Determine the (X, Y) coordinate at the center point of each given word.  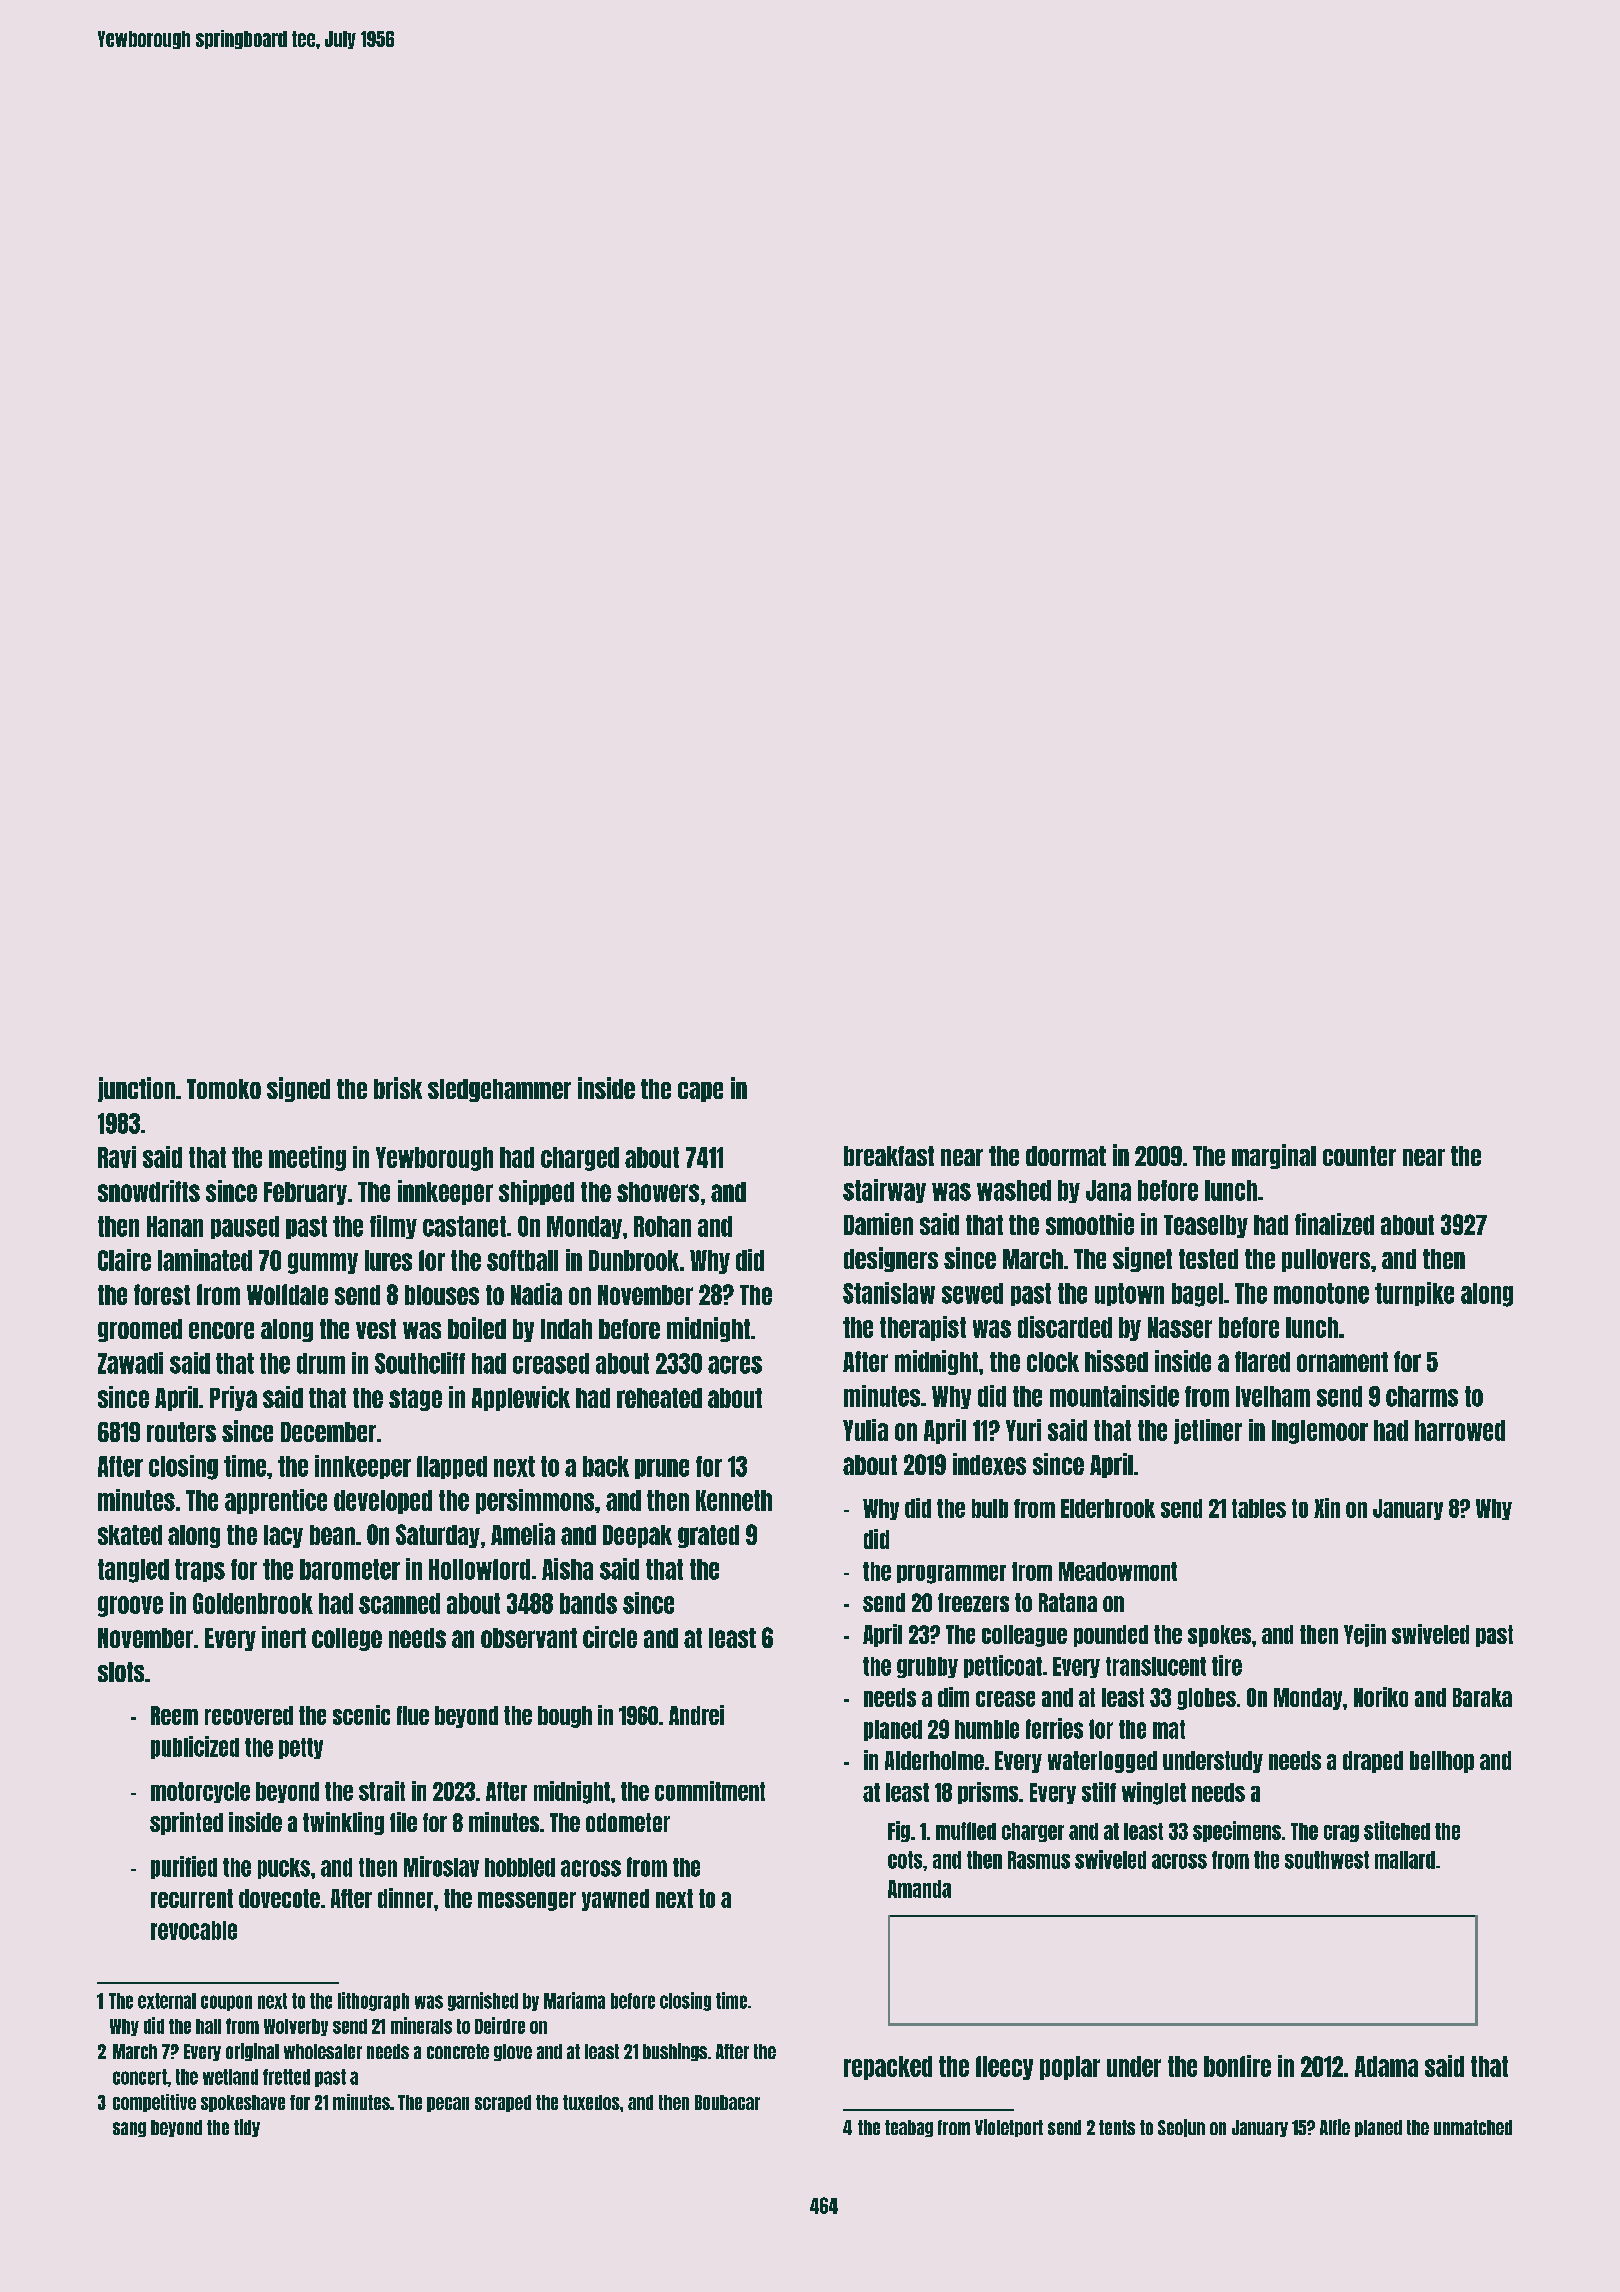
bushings (675, 2052)
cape (700, 1092)
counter (1359, 1156)
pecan (448, 2104)
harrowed (1460, 1430)
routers (181, 1432)
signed (298, 1089)
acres (735, 1365)
